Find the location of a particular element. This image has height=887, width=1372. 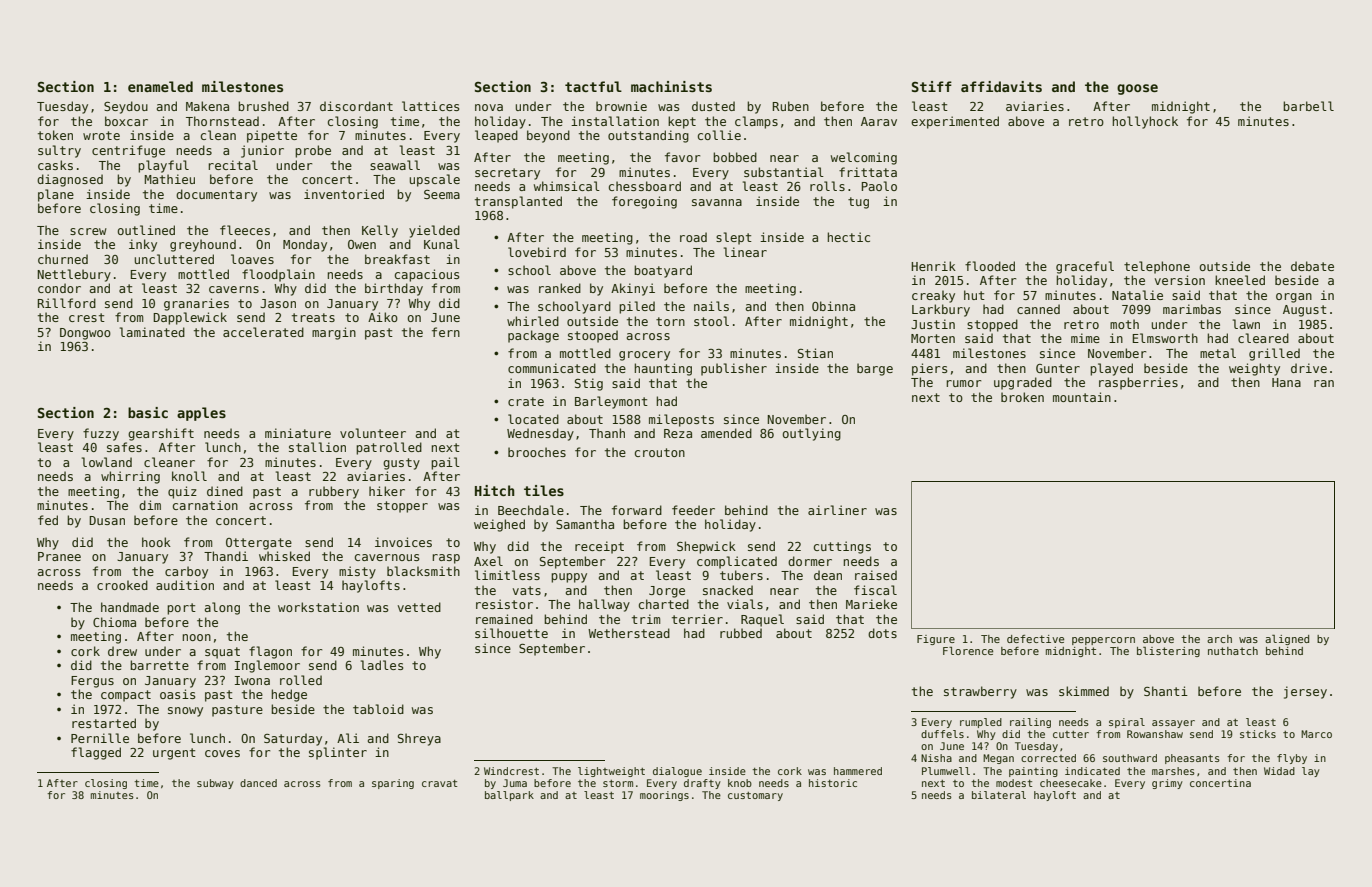

upgraded is located at coordinates (1023, 383).
